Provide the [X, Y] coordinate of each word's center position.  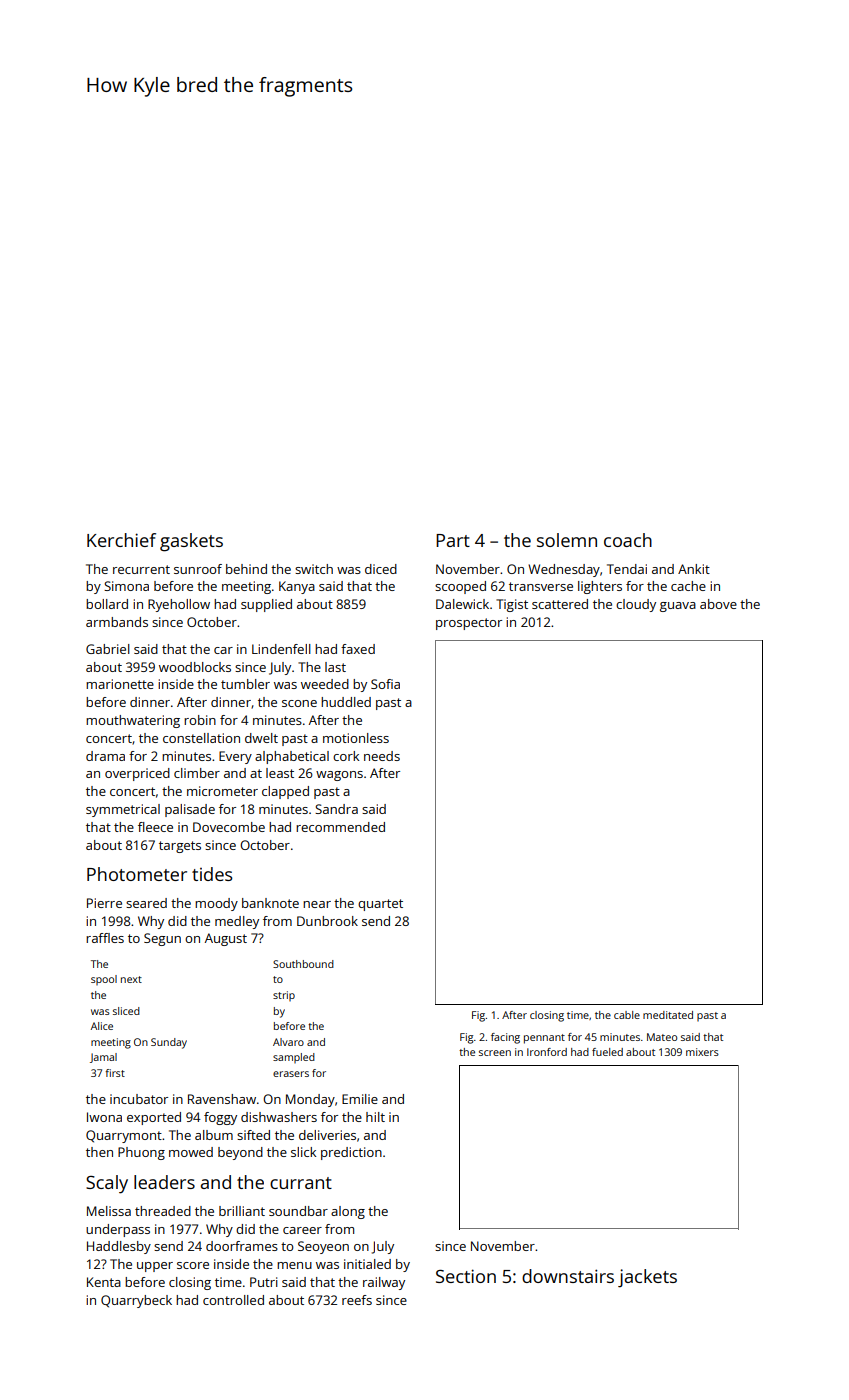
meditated [668, 1015]
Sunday [169, 1043]
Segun [162, 939]
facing [505, 1038]
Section [466, 1276]
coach [628, 540]
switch [314, 569]
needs [382, 756]
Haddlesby [119, 1247]
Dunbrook [327, 921]
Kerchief [121, 540]
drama [105, 756]
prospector [469, 624]
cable [627, 1015]
